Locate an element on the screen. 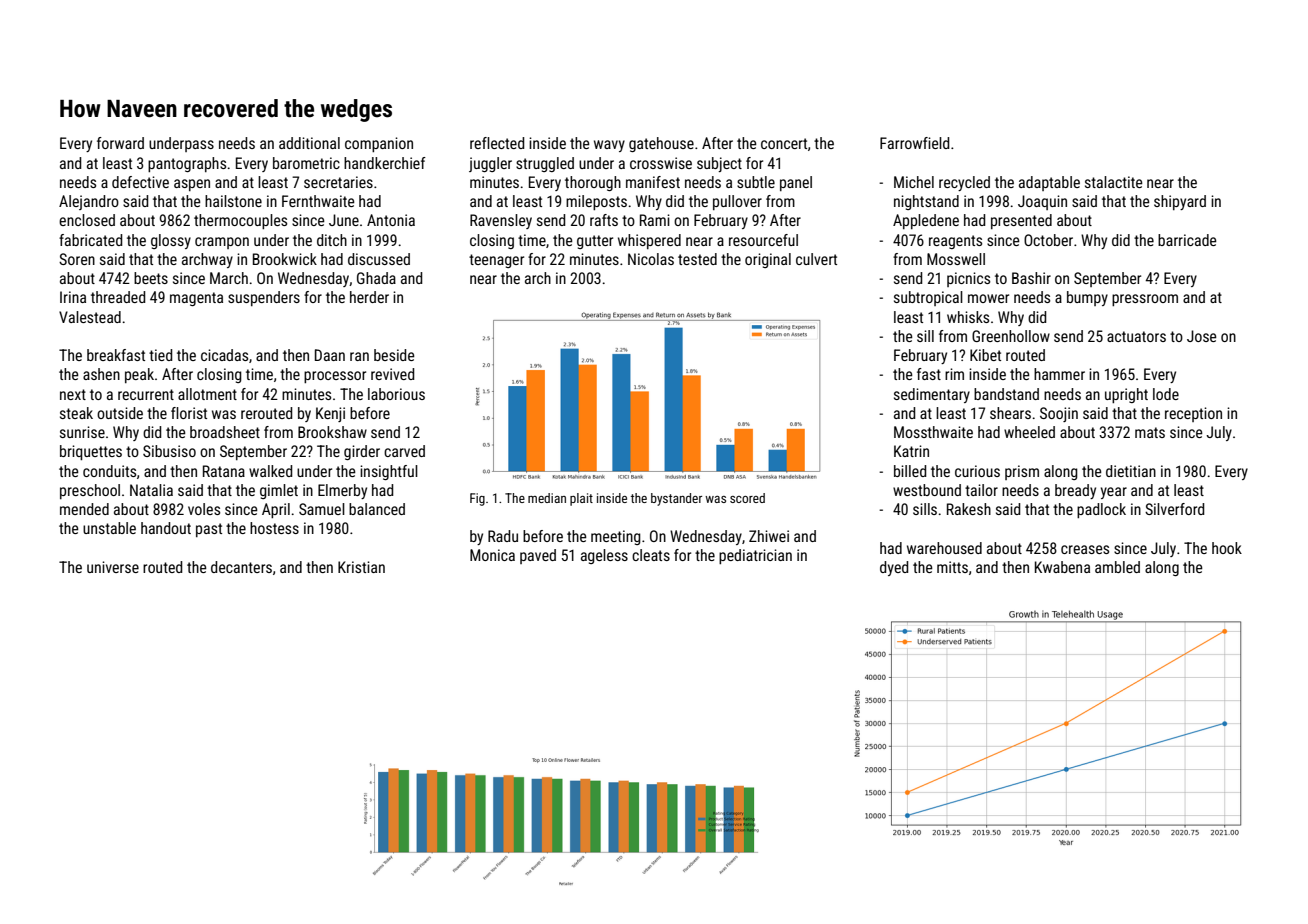 This screenshot has height=924, width=1308. suspenders is located at coordinates (264, 298).
